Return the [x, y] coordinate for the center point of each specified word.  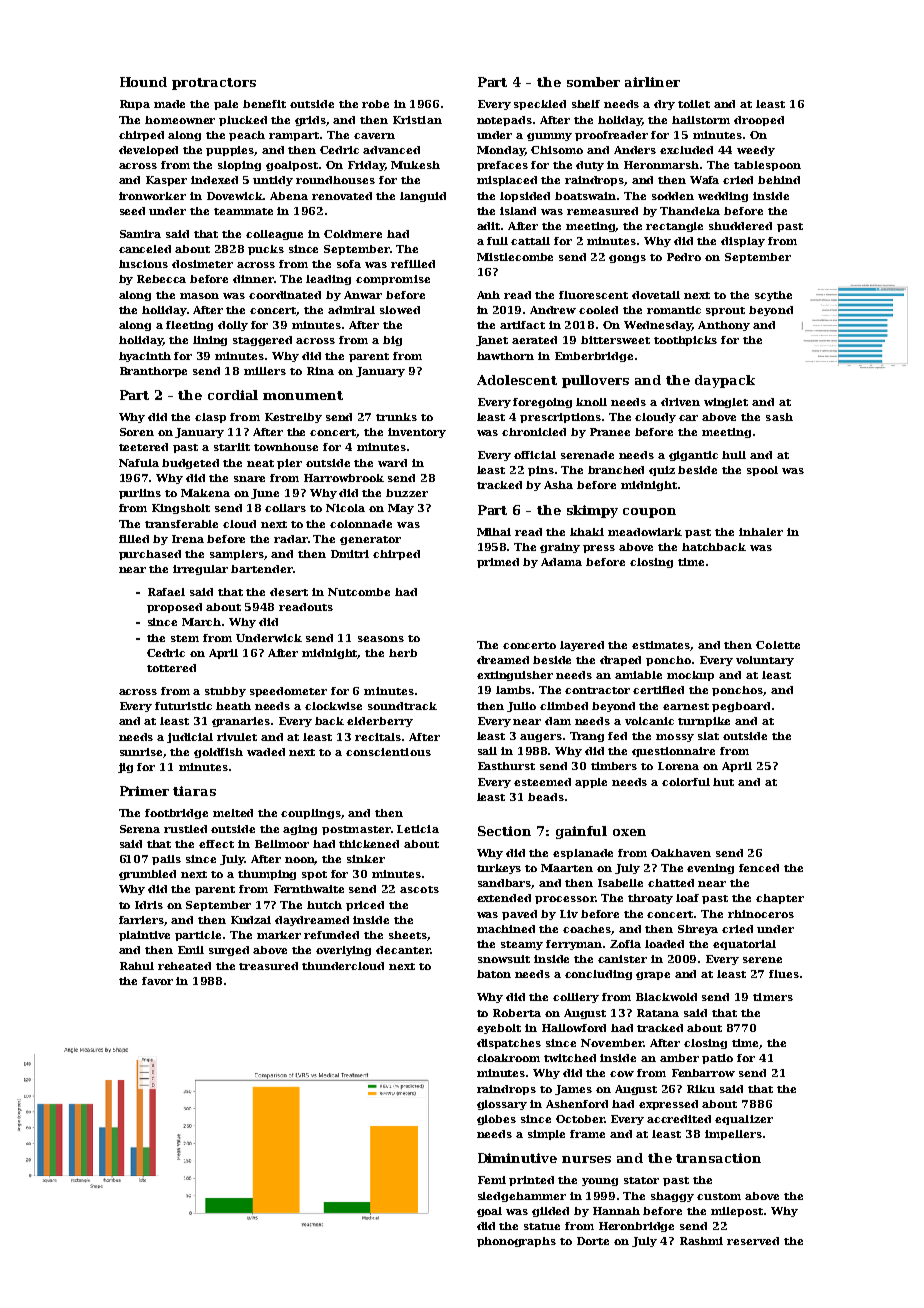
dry [664, 105]
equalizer [744, 1120]
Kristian [417, 120]
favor [157, 981]
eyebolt [499, 1029]
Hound [143, 82]
